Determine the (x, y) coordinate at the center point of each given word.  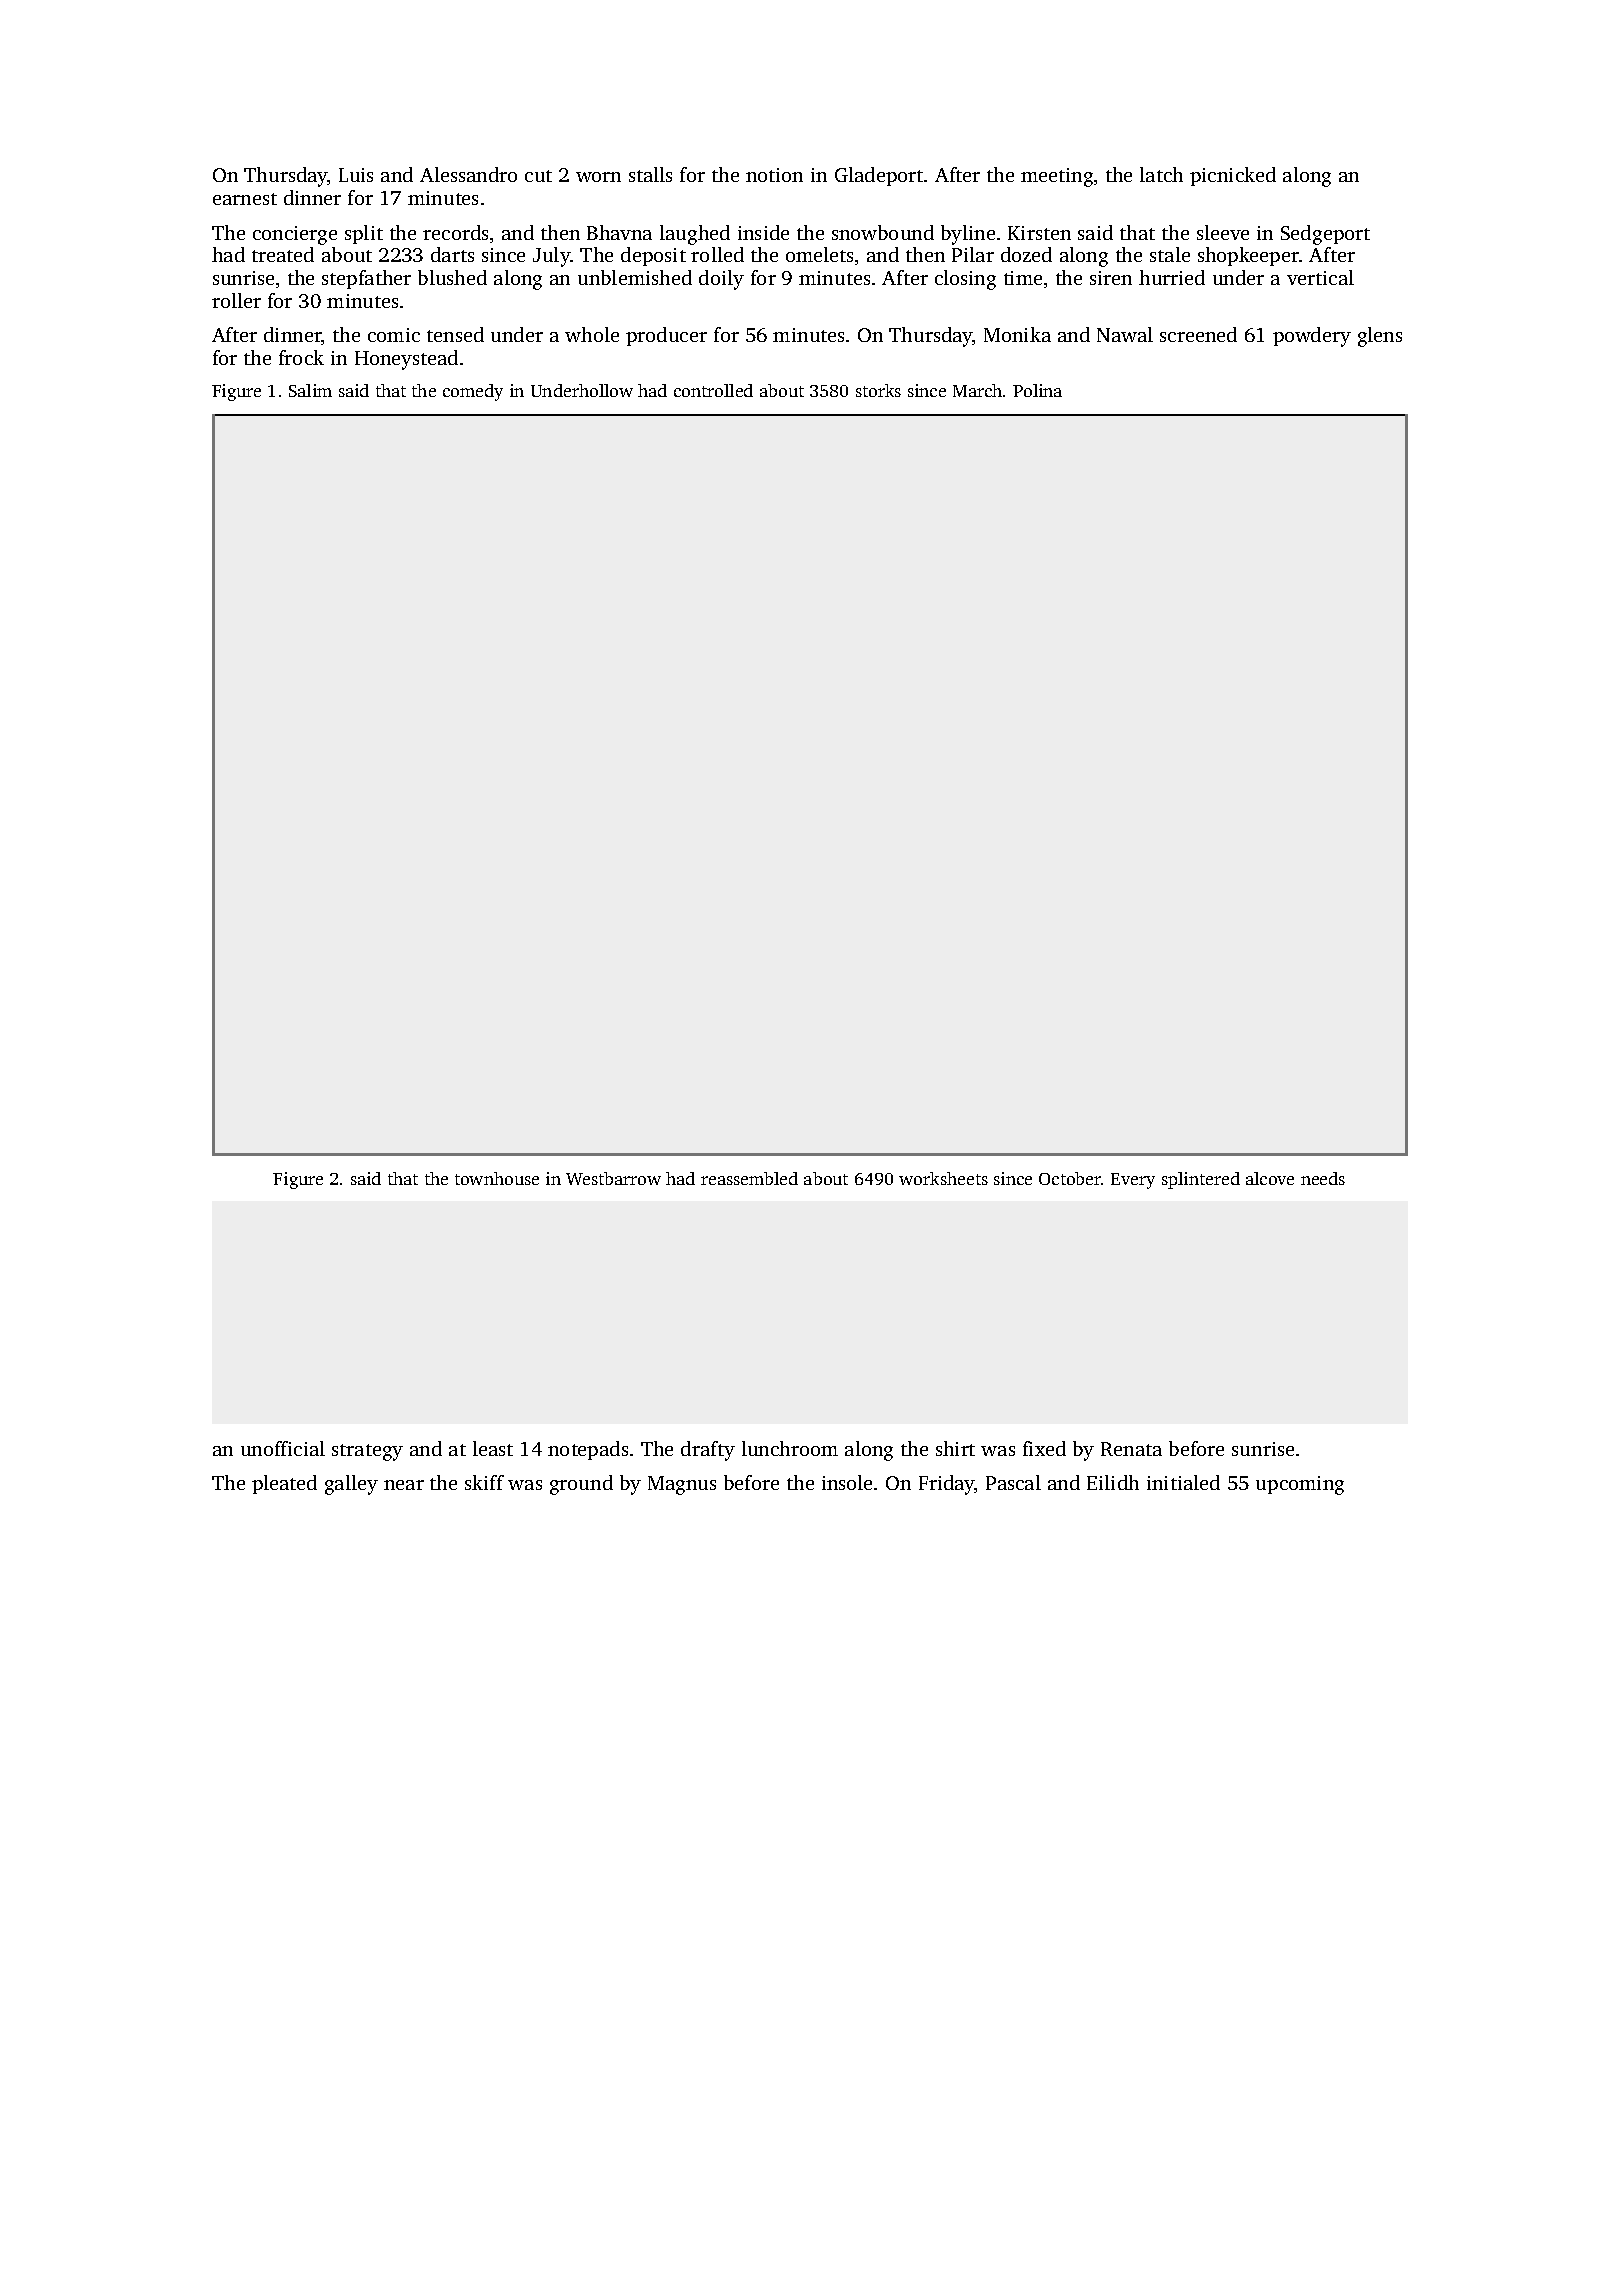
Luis (356, 175)
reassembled (749, 1178)
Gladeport (879, 176)
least (493, 1448)
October (1070, 1178)
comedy (473, 392)
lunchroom (790, 1448)
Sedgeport (1325, 235)
